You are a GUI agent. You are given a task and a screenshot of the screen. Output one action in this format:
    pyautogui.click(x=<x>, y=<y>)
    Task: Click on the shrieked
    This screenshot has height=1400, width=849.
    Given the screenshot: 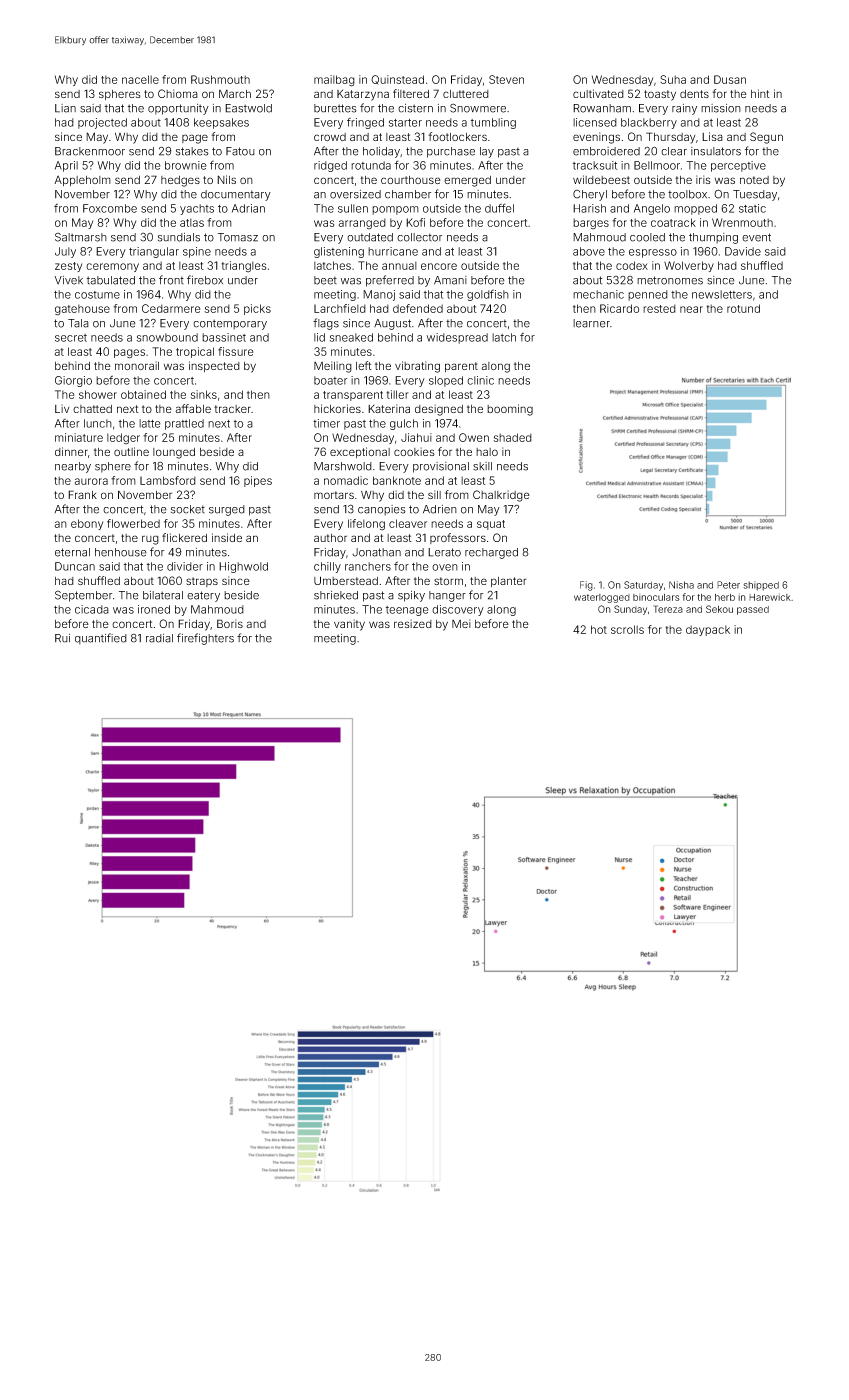 What is the action you would take?
    pyautogui.click(x=336, y=595)
